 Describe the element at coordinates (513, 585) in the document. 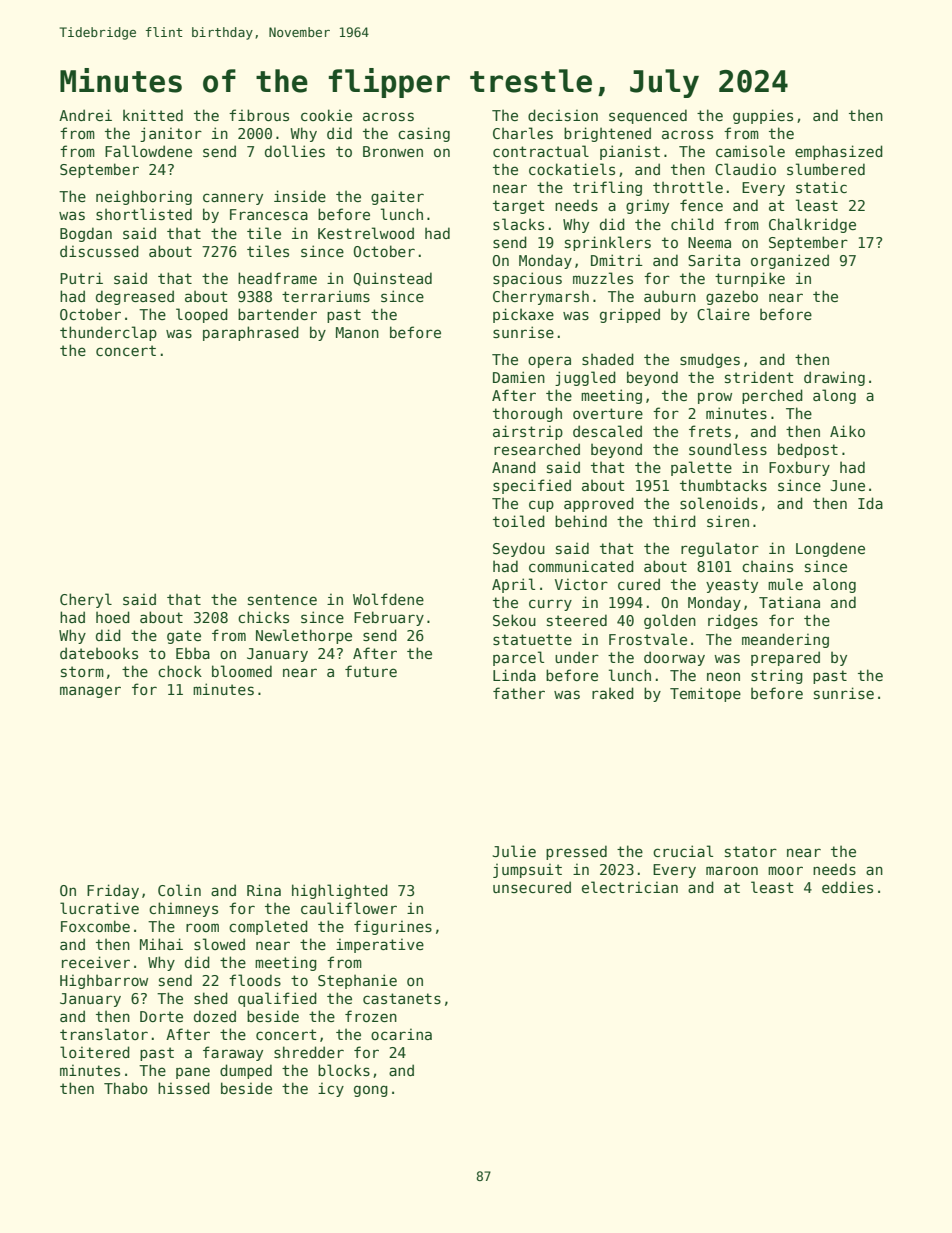

I see `April` at that location.
